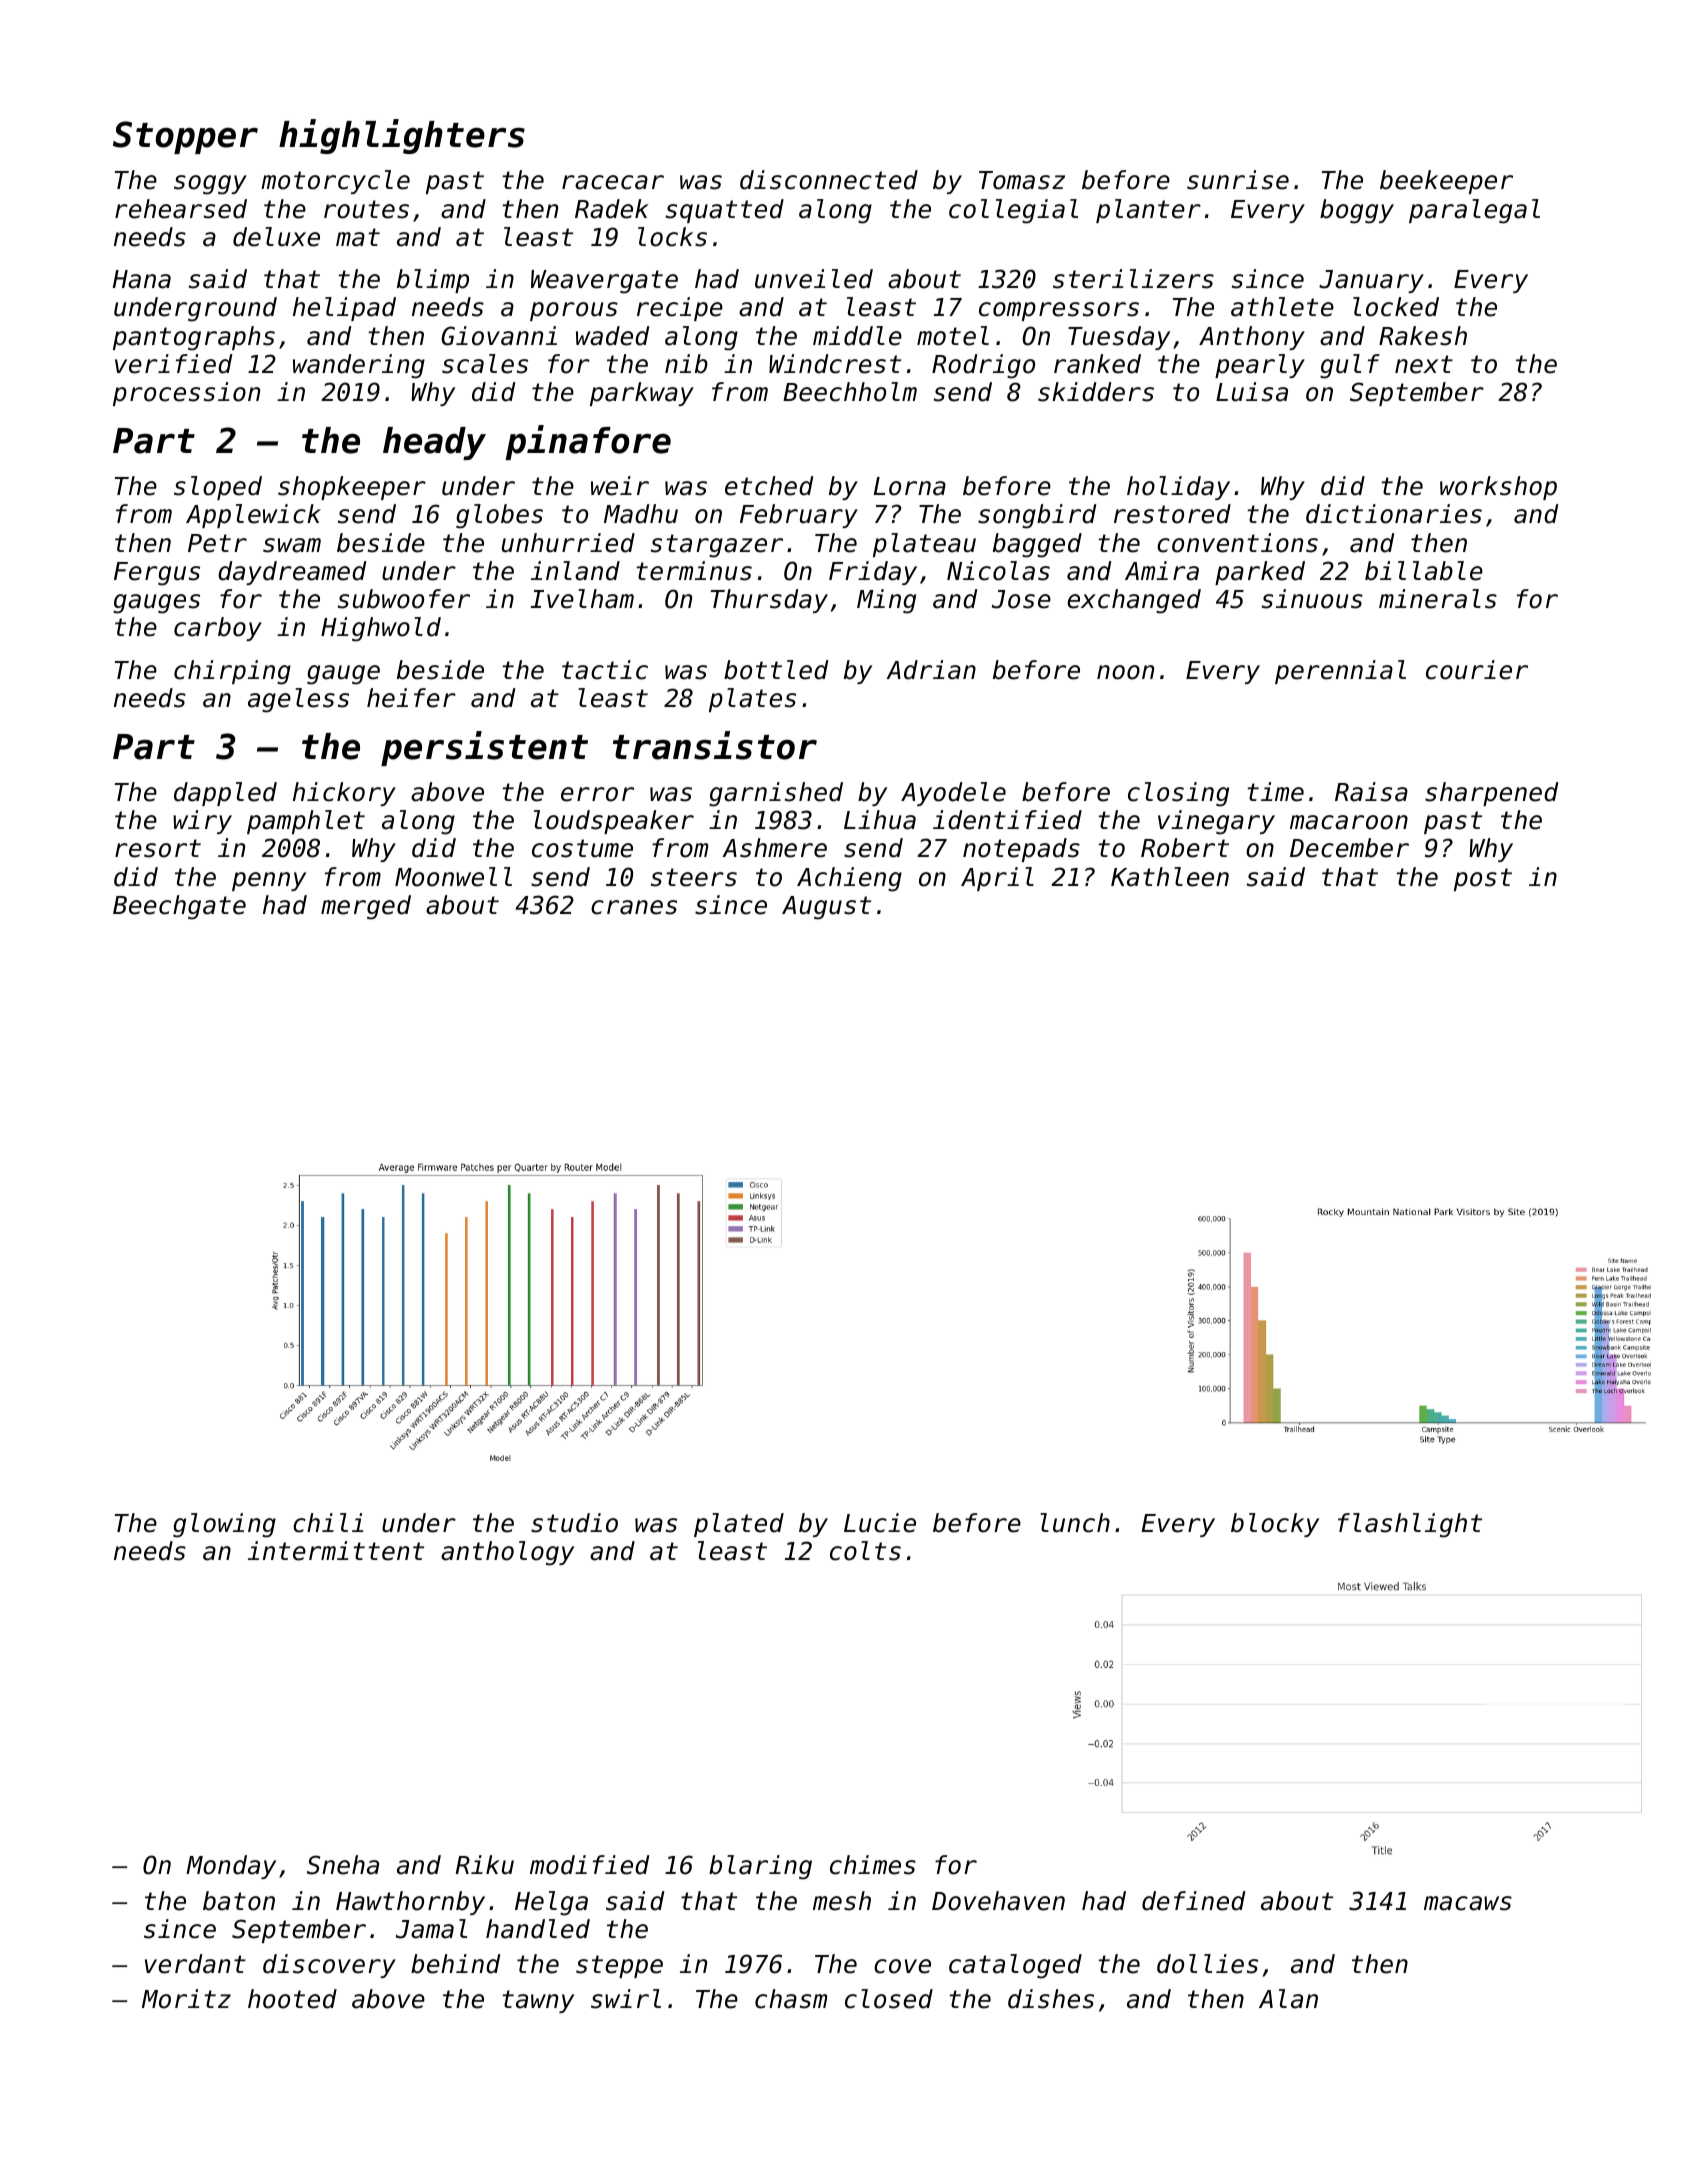 Image resolution: width=1683 pixels, height=2178 pixels. Describe the element at coordinates (239, 1901) in the screenshot. I see `baton` at that location.
